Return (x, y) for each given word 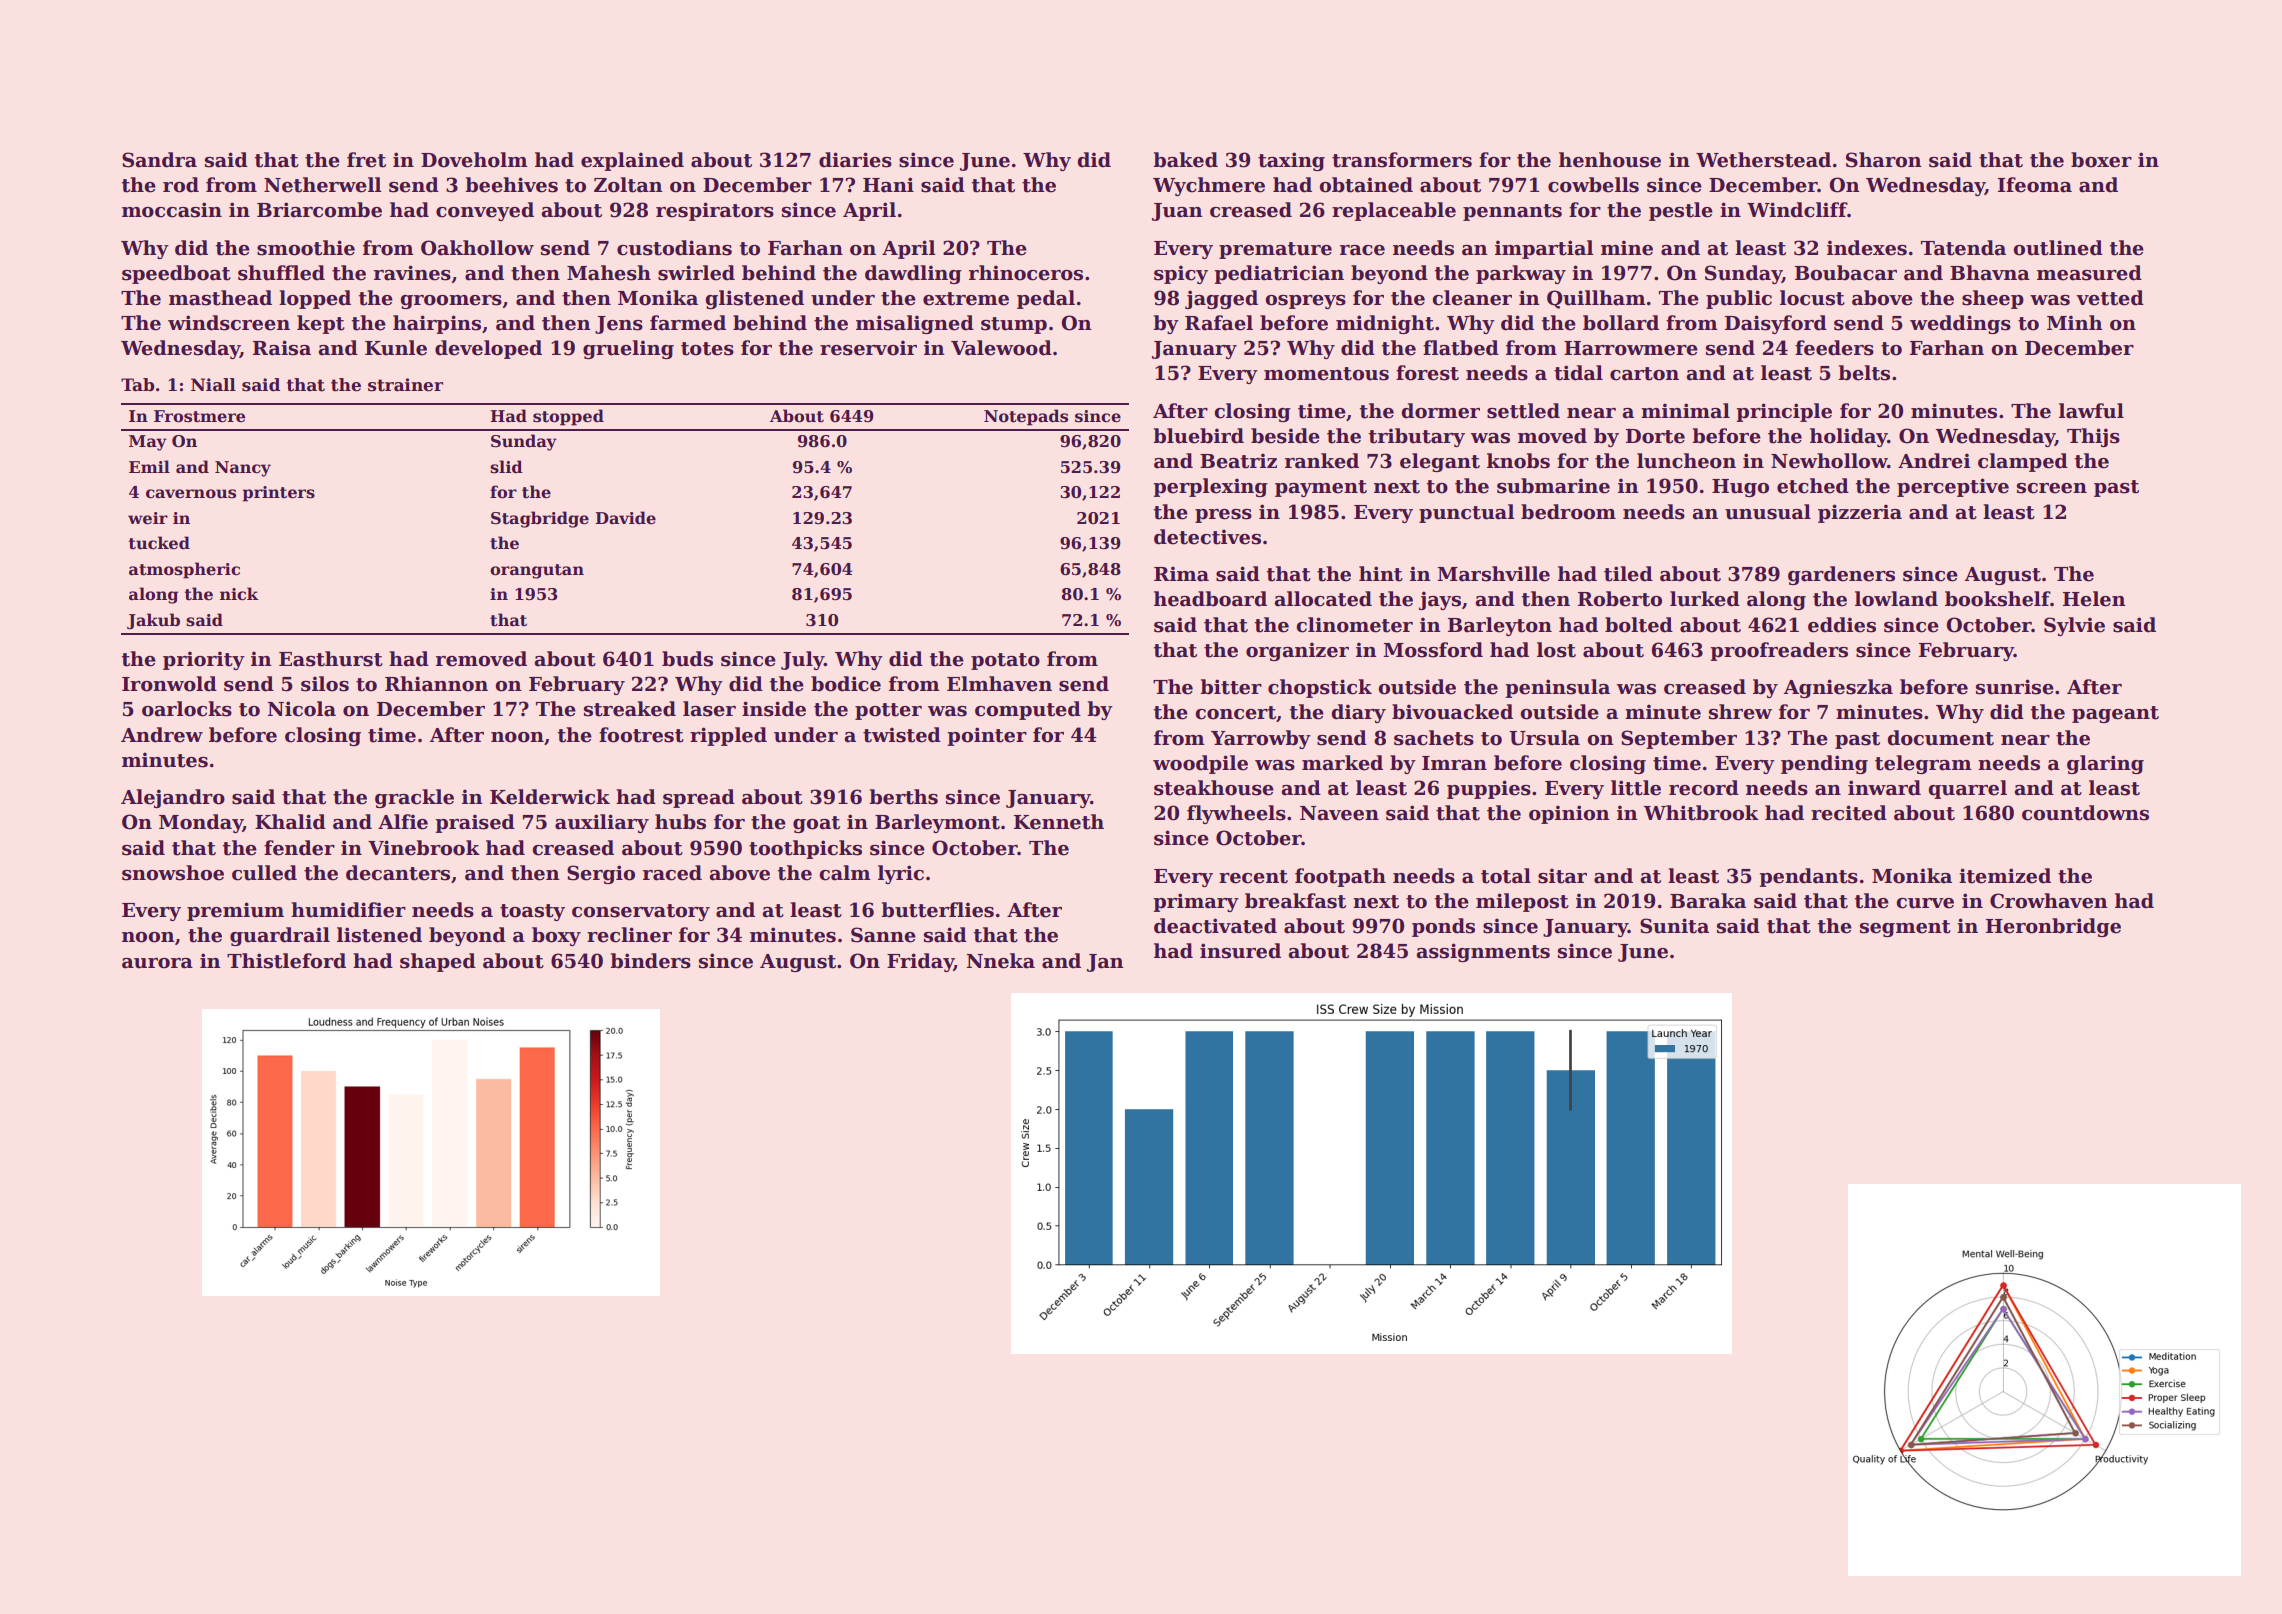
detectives (1207, 537)
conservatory (641, 912)
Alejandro (173, 798)
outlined (2058, 248)
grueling (628, 349)
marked (1342, 763)
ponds (1443, 927)
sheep (1993, 299)
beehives (511, 185)
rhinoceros (1026, 273)
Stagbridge (540, 519)
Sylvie (2074, 626)
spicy (1181, 274)
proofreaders (1779, 651)
